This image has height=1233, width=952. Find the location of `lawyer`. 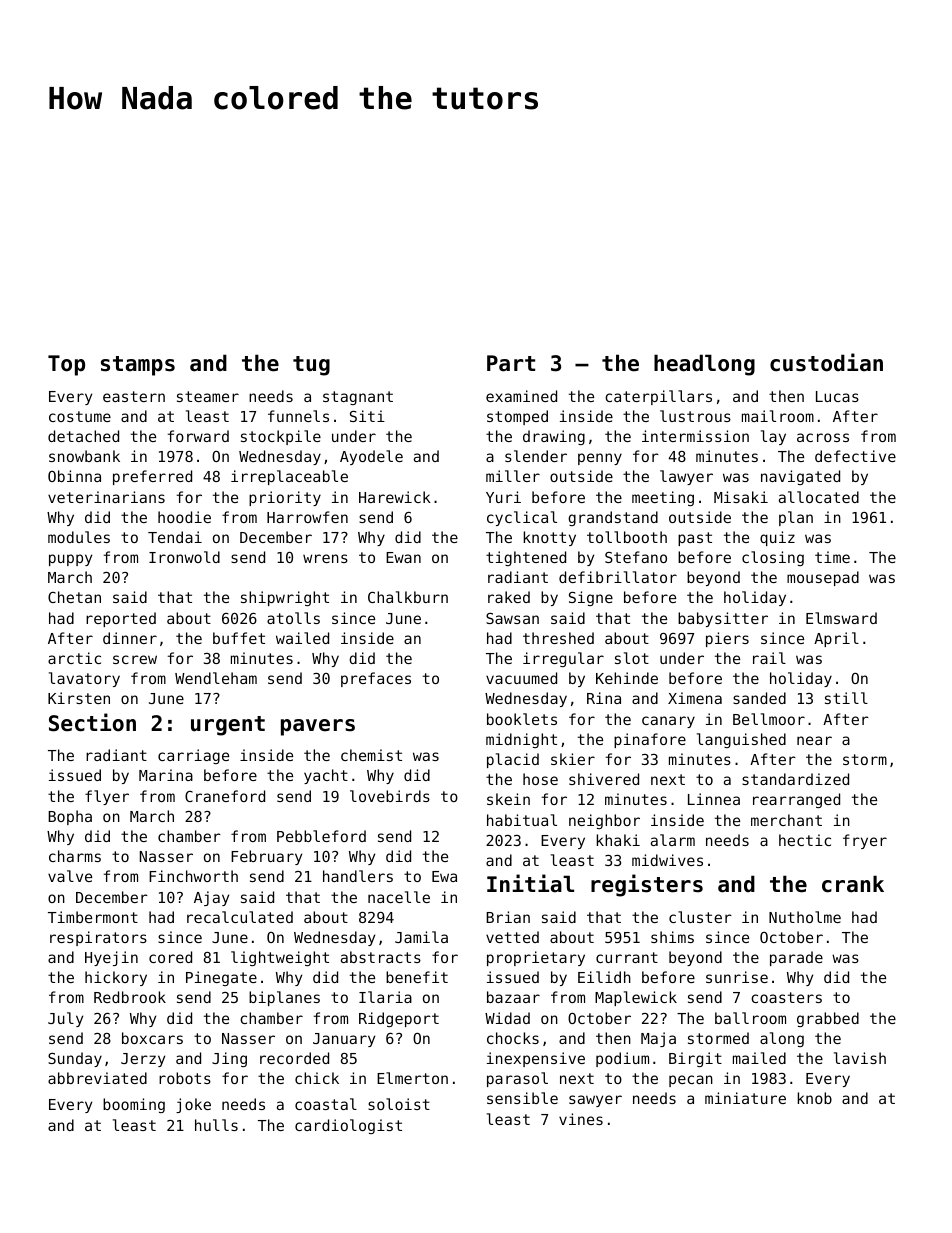

lawyer is located at coordinates (686, 477).
